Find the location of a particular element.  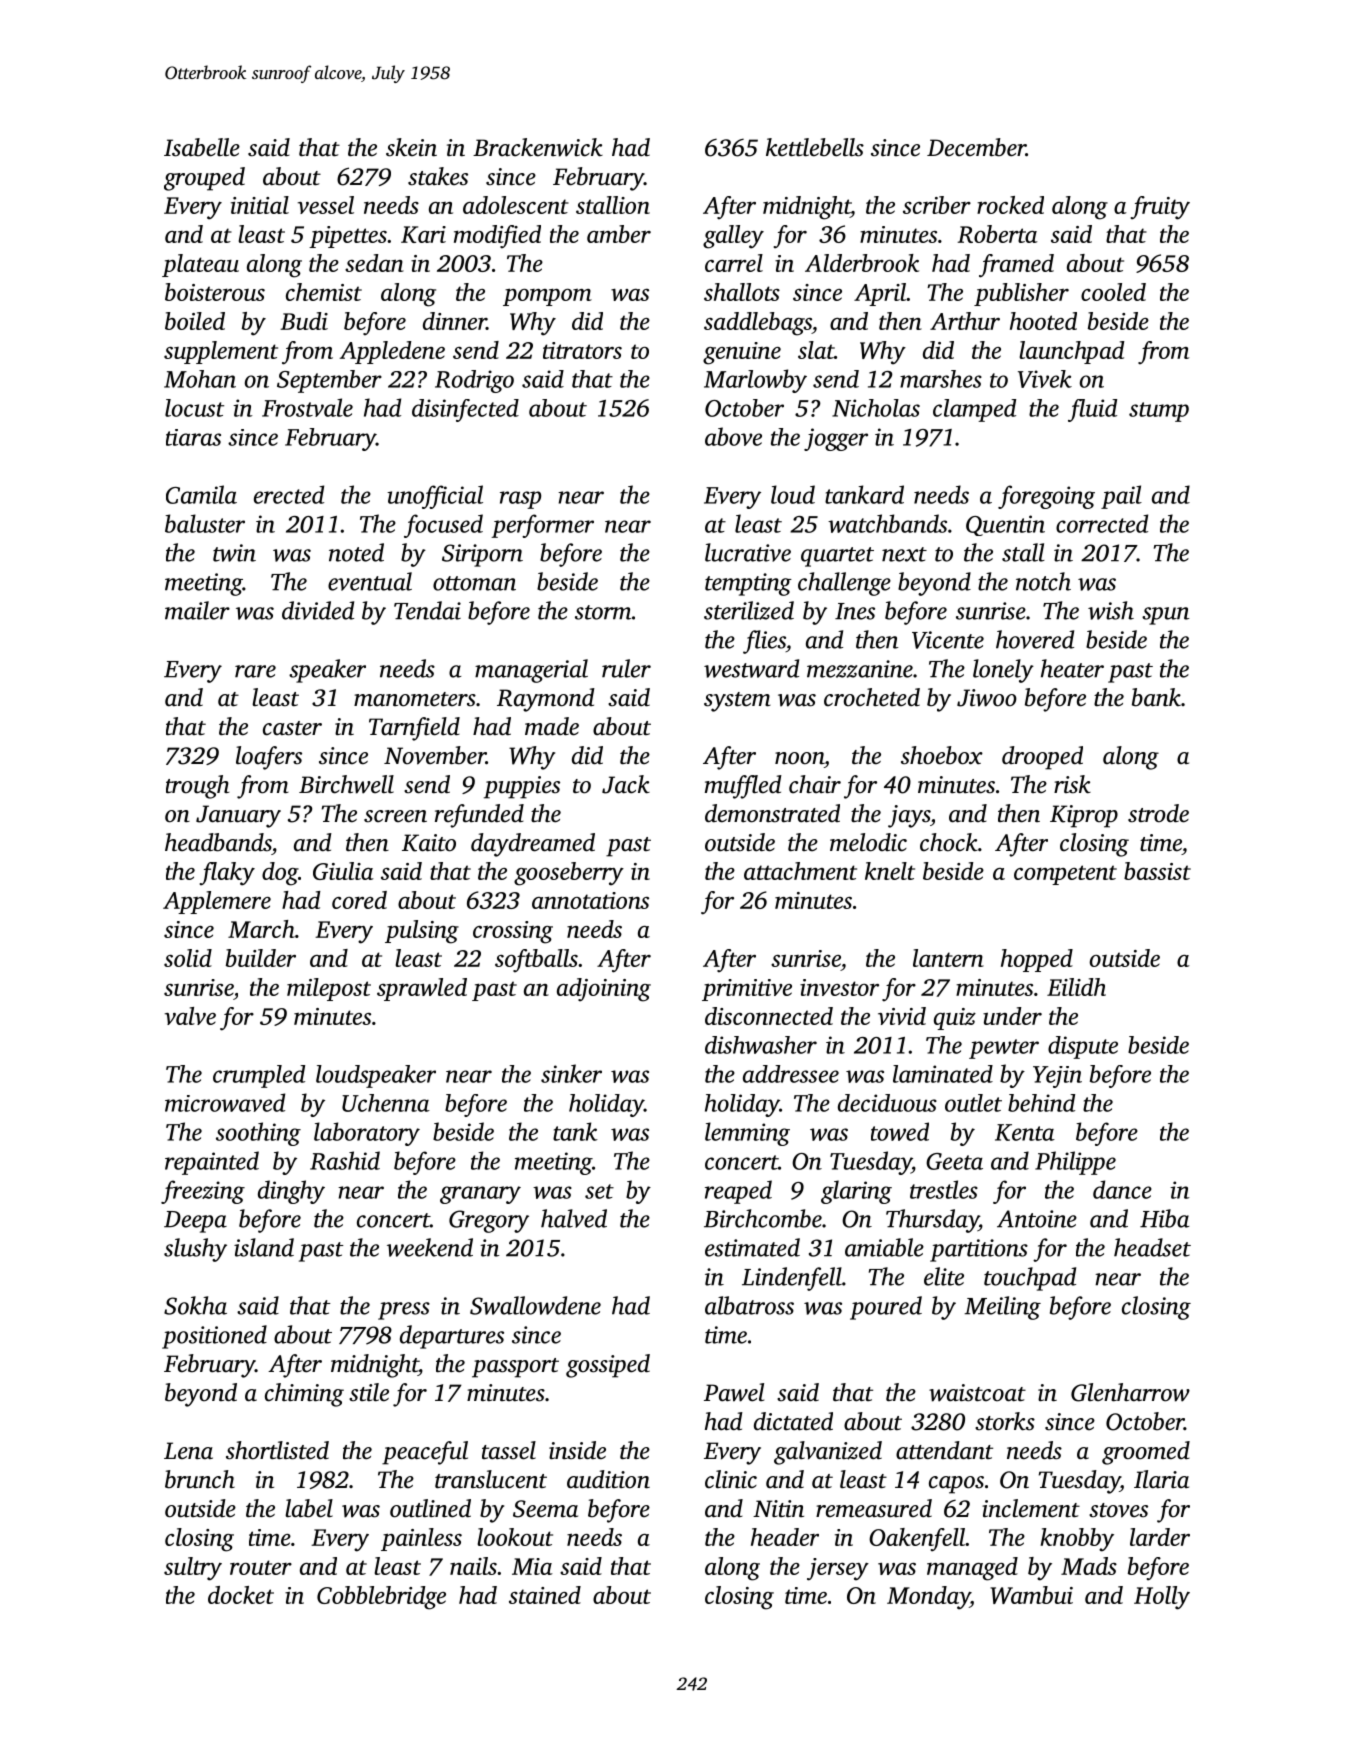

manometers is located at coordinates (415, 699).
